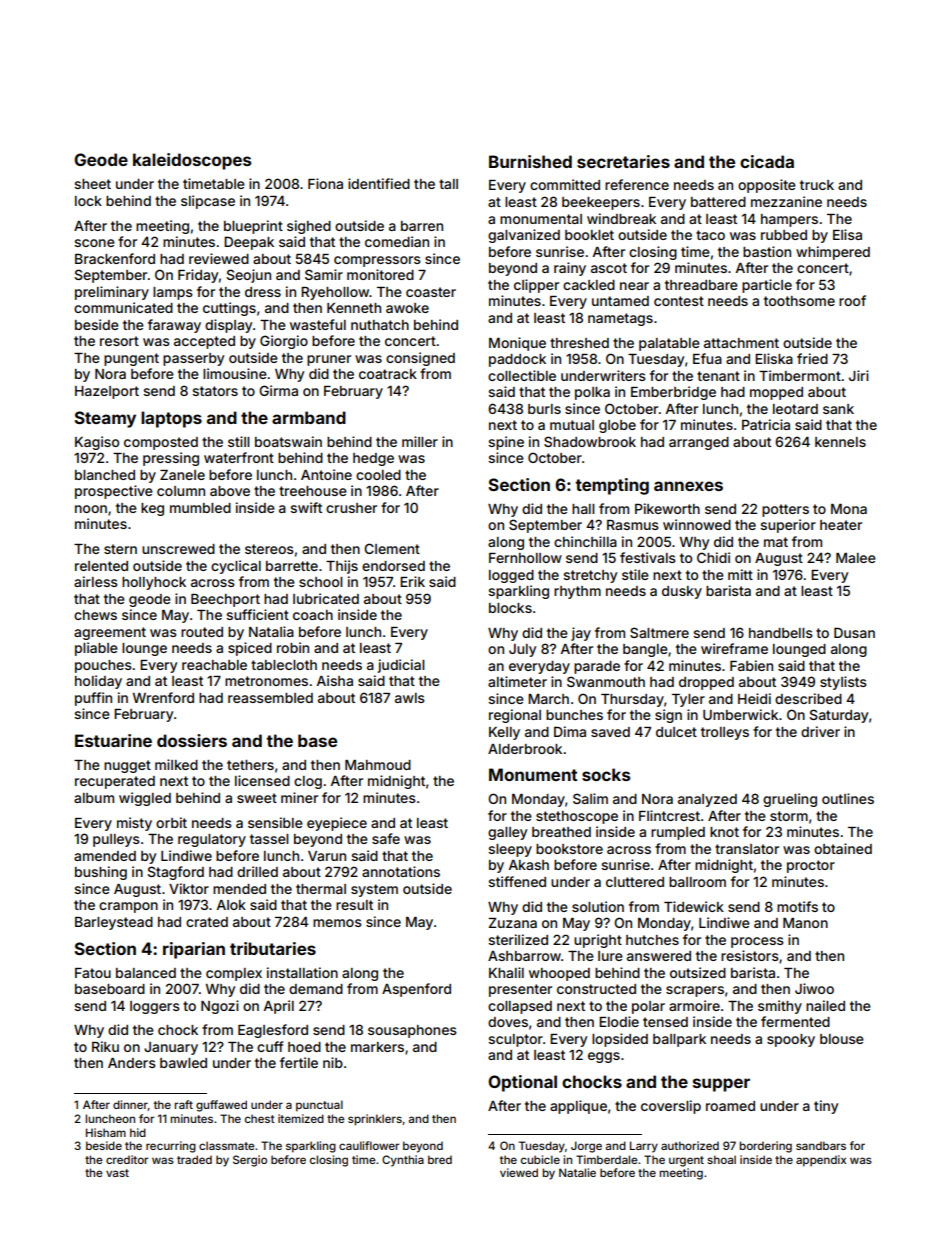 Image resolution: width=952 pixels, height=1233 pixels. Describe the element at coordinates (840, 442) in the image. I see `kennels` at that location.
